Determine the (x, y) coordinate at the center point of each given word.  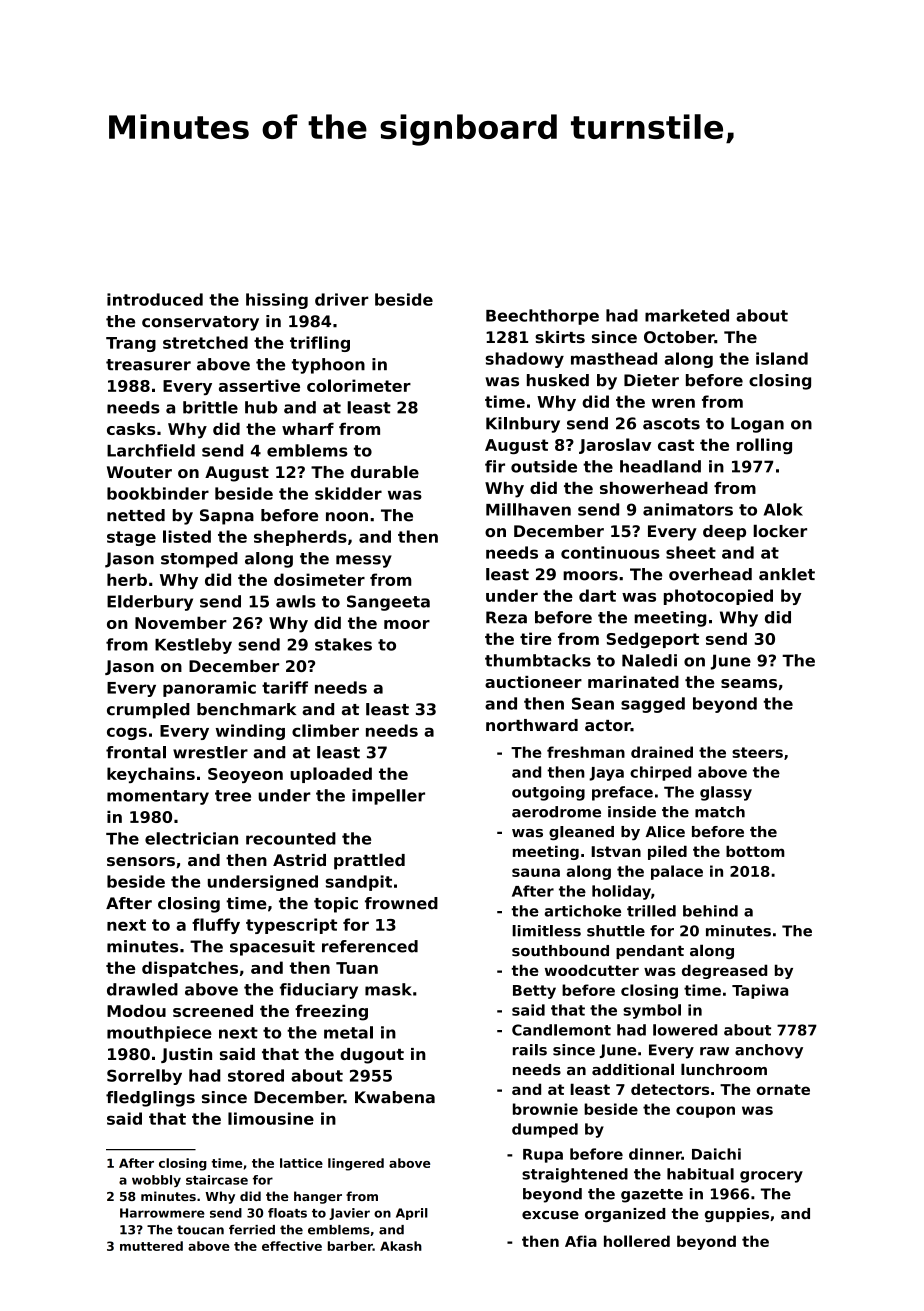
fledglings (150, 1099)
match (720, 812)
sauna (536, 872)
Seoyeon (245, 775)
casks (131, 429)
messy (364, 561)
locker (780, 530)
